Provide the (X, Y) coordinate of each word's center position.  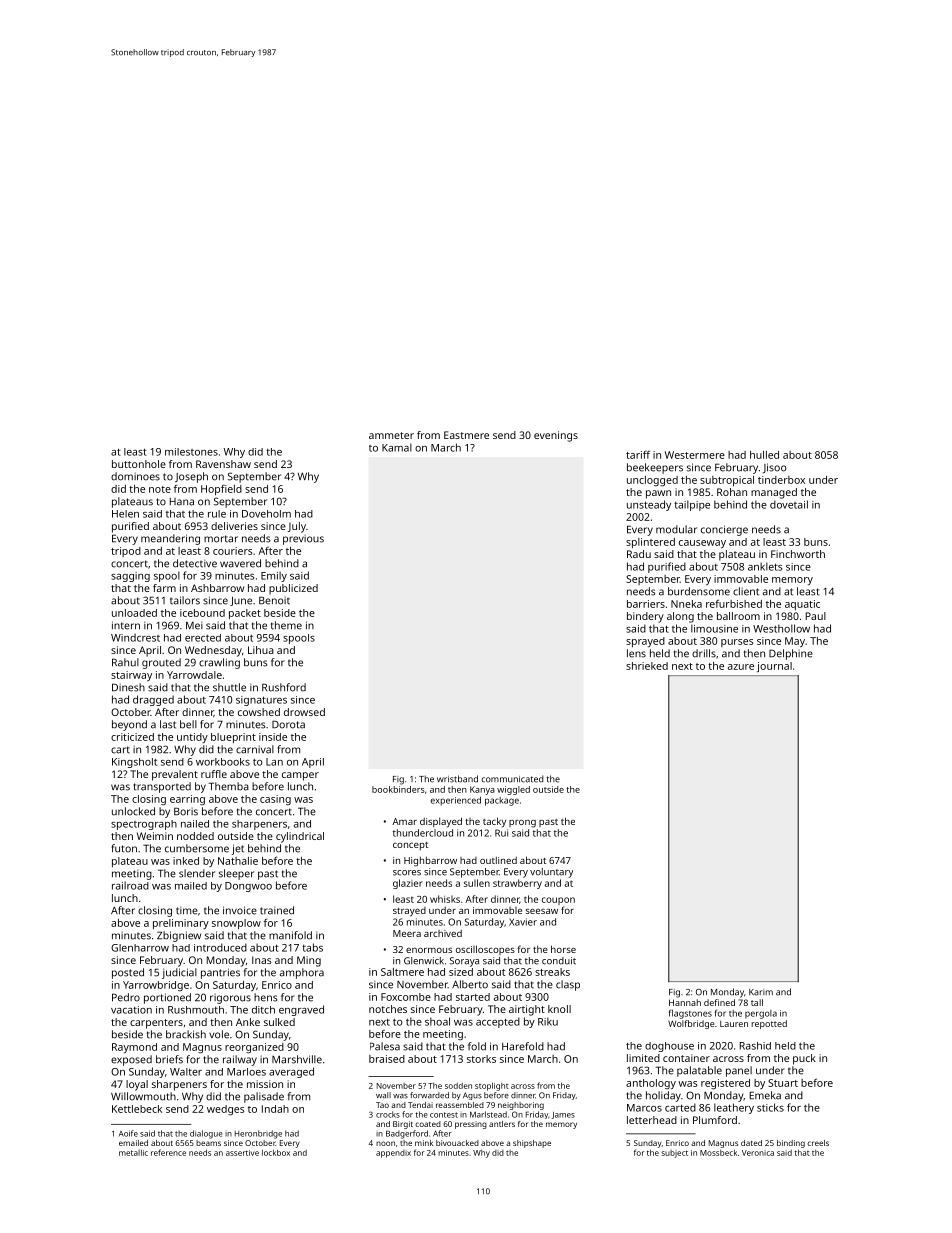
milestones (191, 452)
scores (407, 873)
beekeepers (655, 468)
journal (774, 667)
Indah (275, 1109)
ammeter (391, 435)
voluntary (551, 873)
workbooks (223, 762)
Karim (761, 992)
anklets (765, 566)
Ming (309, 961)
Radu (639, 554)
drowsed (304, 712)
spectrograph (144, 825)
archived (443, 933)
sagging (130, 577)
